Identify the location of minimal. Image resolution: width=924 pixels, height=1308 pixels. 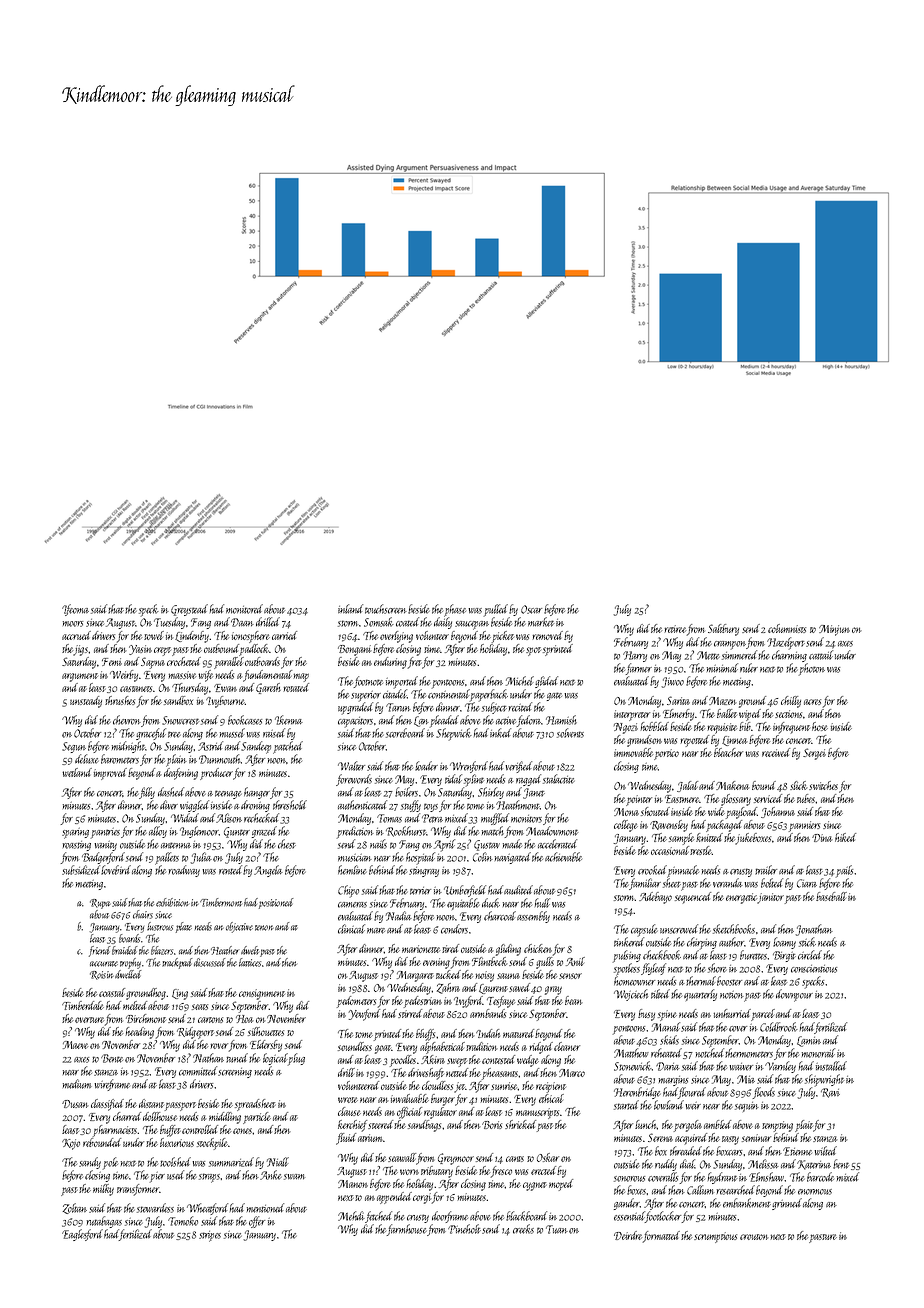
(722, 668).
